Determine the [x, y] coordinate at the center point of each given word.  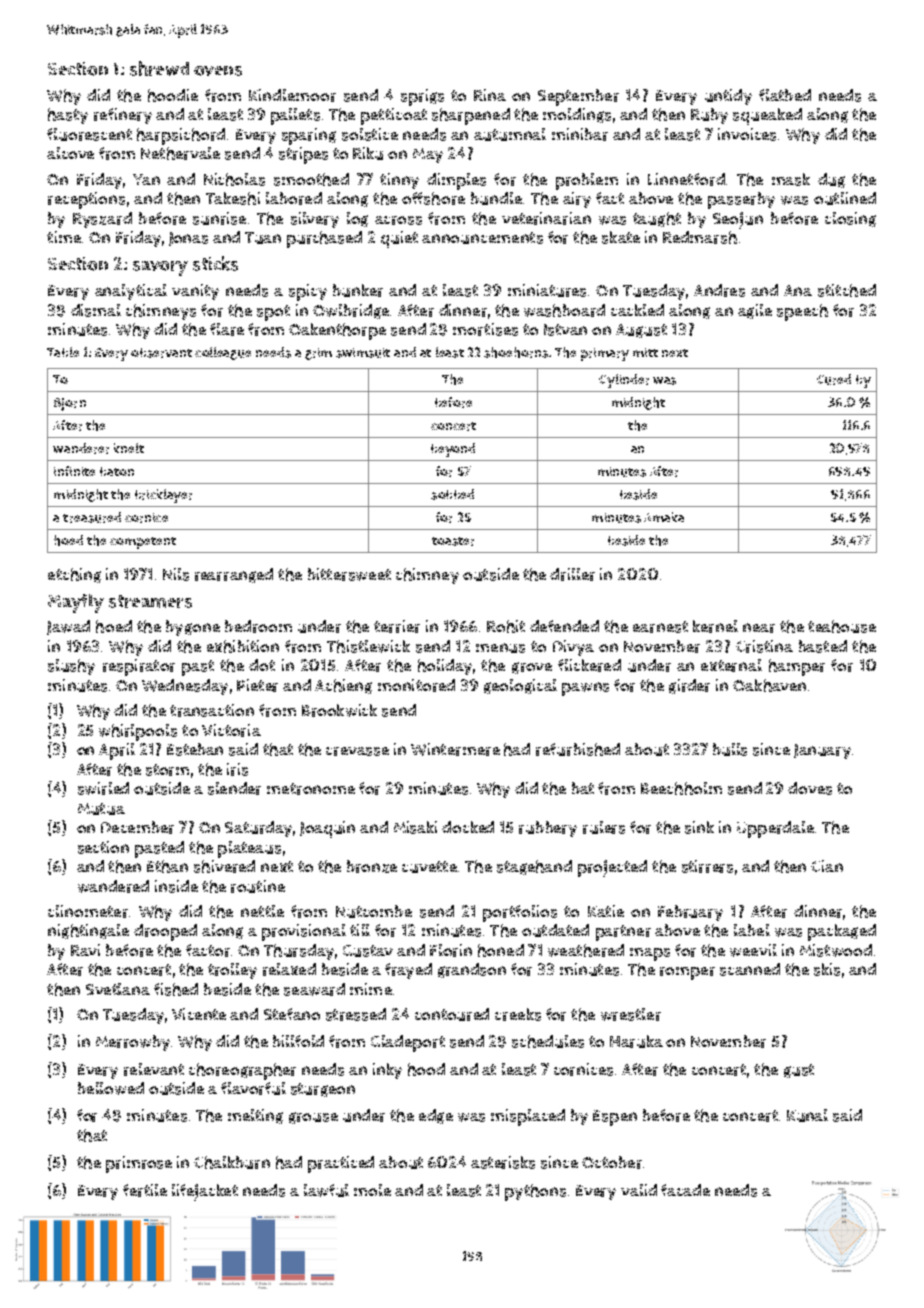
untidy [728, 97]
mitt [645, 352]
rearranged [234, 575]
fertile [145, 1190]
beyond [453, 450]
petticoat [394, 116]
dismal [96, 310]
